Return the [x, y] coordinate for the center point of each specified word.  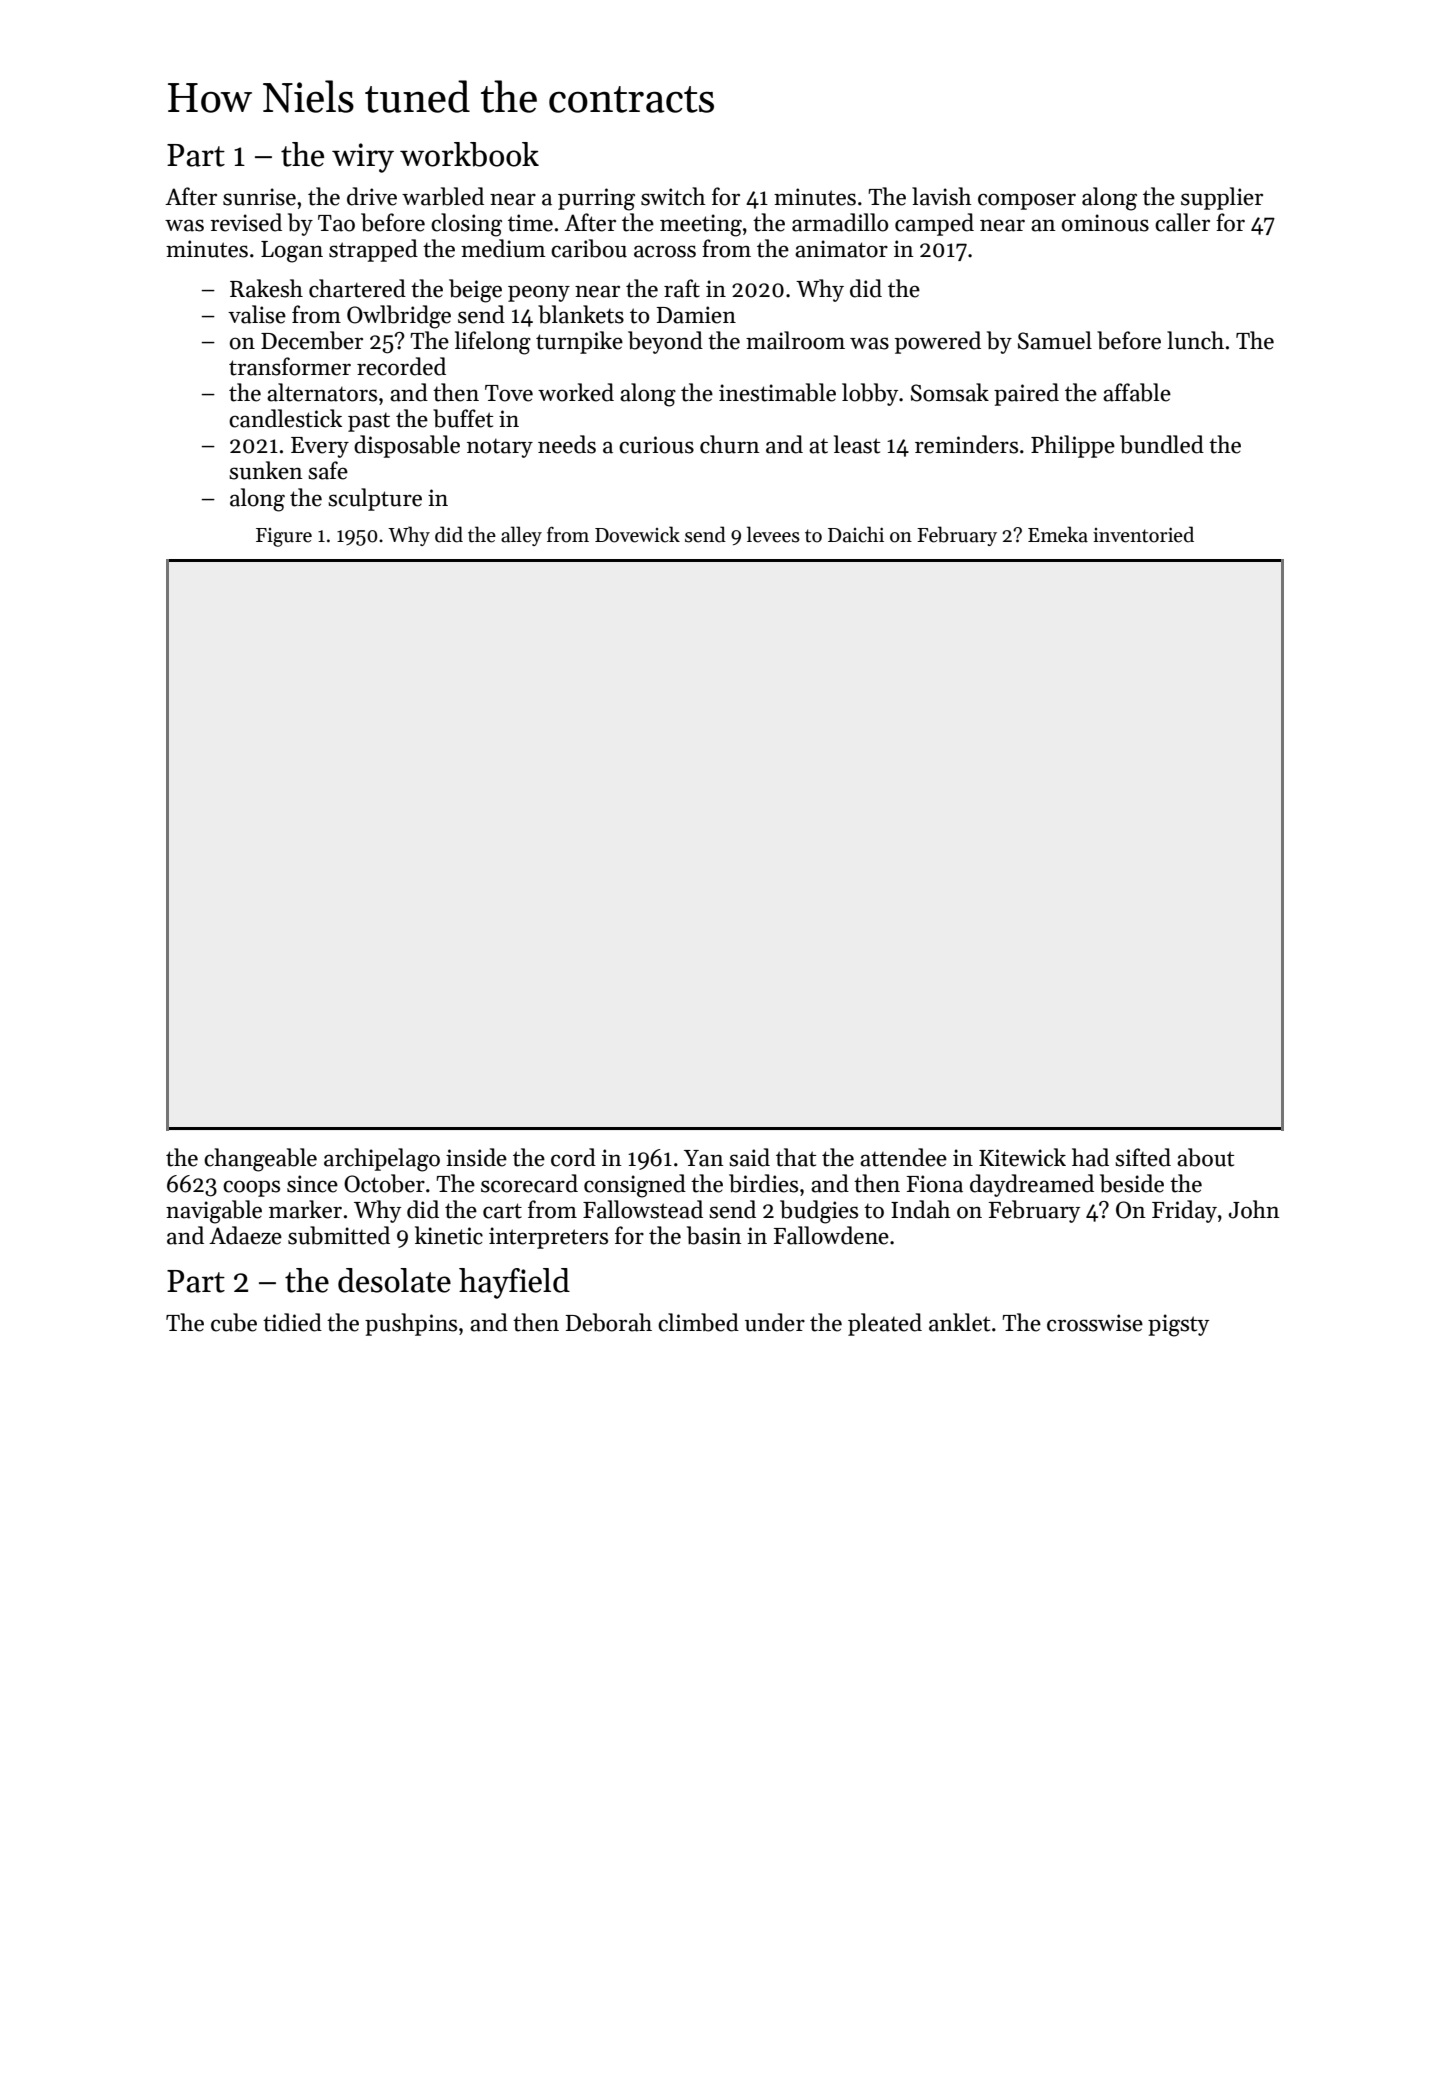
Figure [284, 537]
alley [521, 536]
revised [246, 222]
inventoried [1143, 534]
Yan [704, 1158]
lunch [1195, 340]
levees [773, 534]
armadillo [840, 222]
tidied [292, 1322]
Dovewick [637, 534]
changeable [260, 1160]
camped [934, 224]
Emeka [1058, 534]
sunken [266, 470]
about [1205, 1157]
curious [656, 445]
